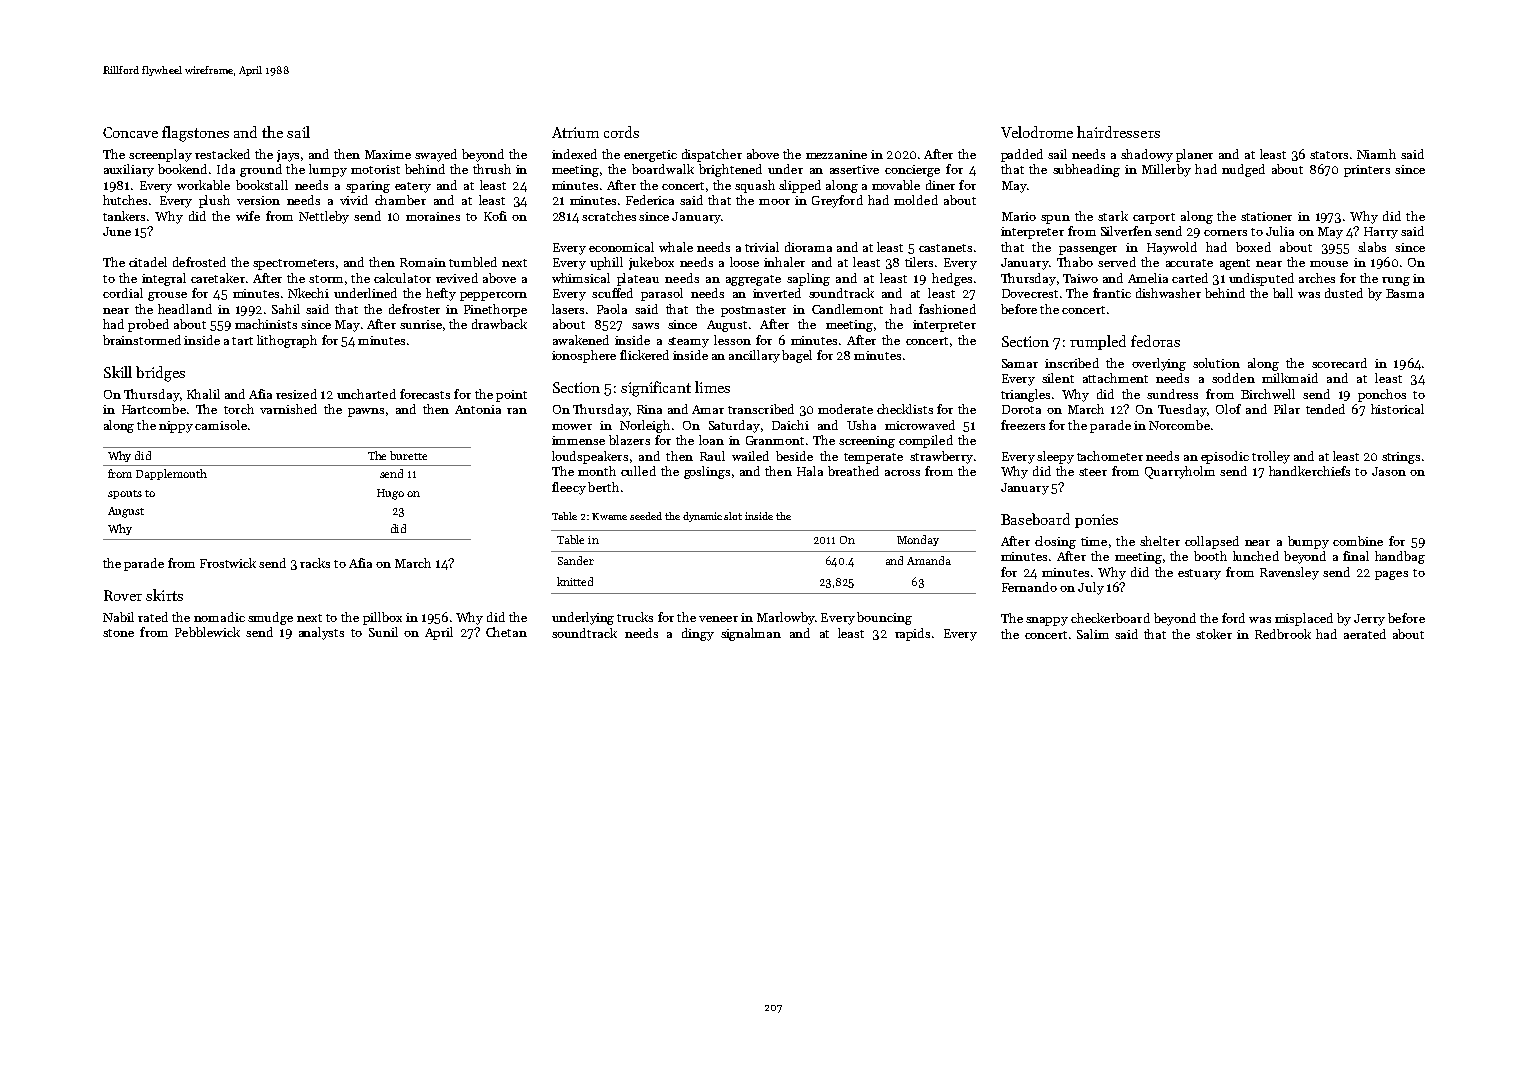 This screenshot has width=1528, height=1080. What do you see at coordinates (382, 618) in the screenshot?
I see `pillbox` at bounding box center [382, 618].
